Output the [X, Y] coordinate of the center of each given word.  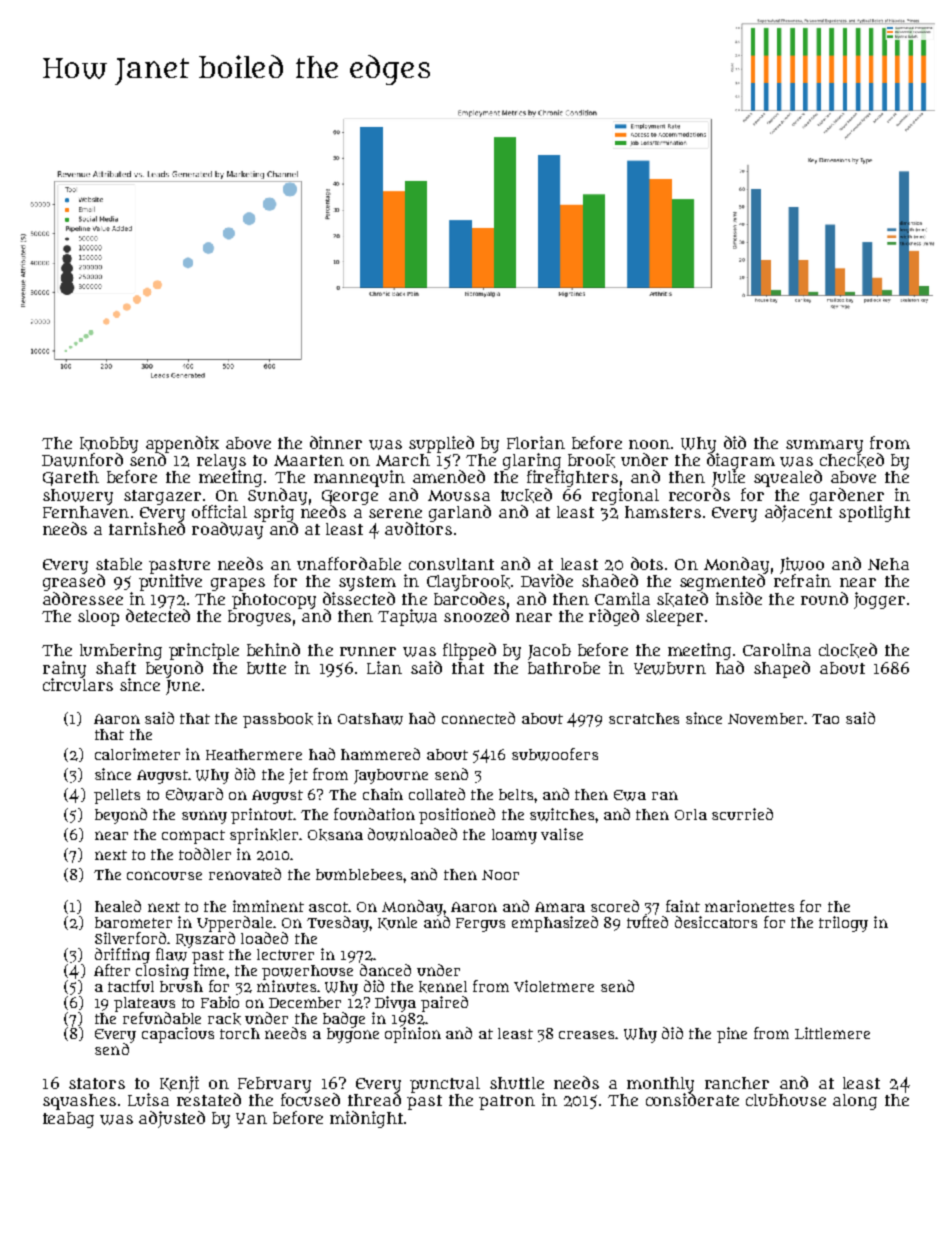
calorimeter [137, 754]
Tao [825, 719]
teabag [68, 1120]
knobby [109, 445]
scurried [742, 814]
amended [449, 476]
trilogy [843, 924]
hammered [380, 754]
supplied [441, 444]
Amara [560, 907]
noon [649, 444]
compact [193, 837]
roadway [227, 530]
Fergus [480, 925]
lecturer [285, 954]
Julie [728, 478]
